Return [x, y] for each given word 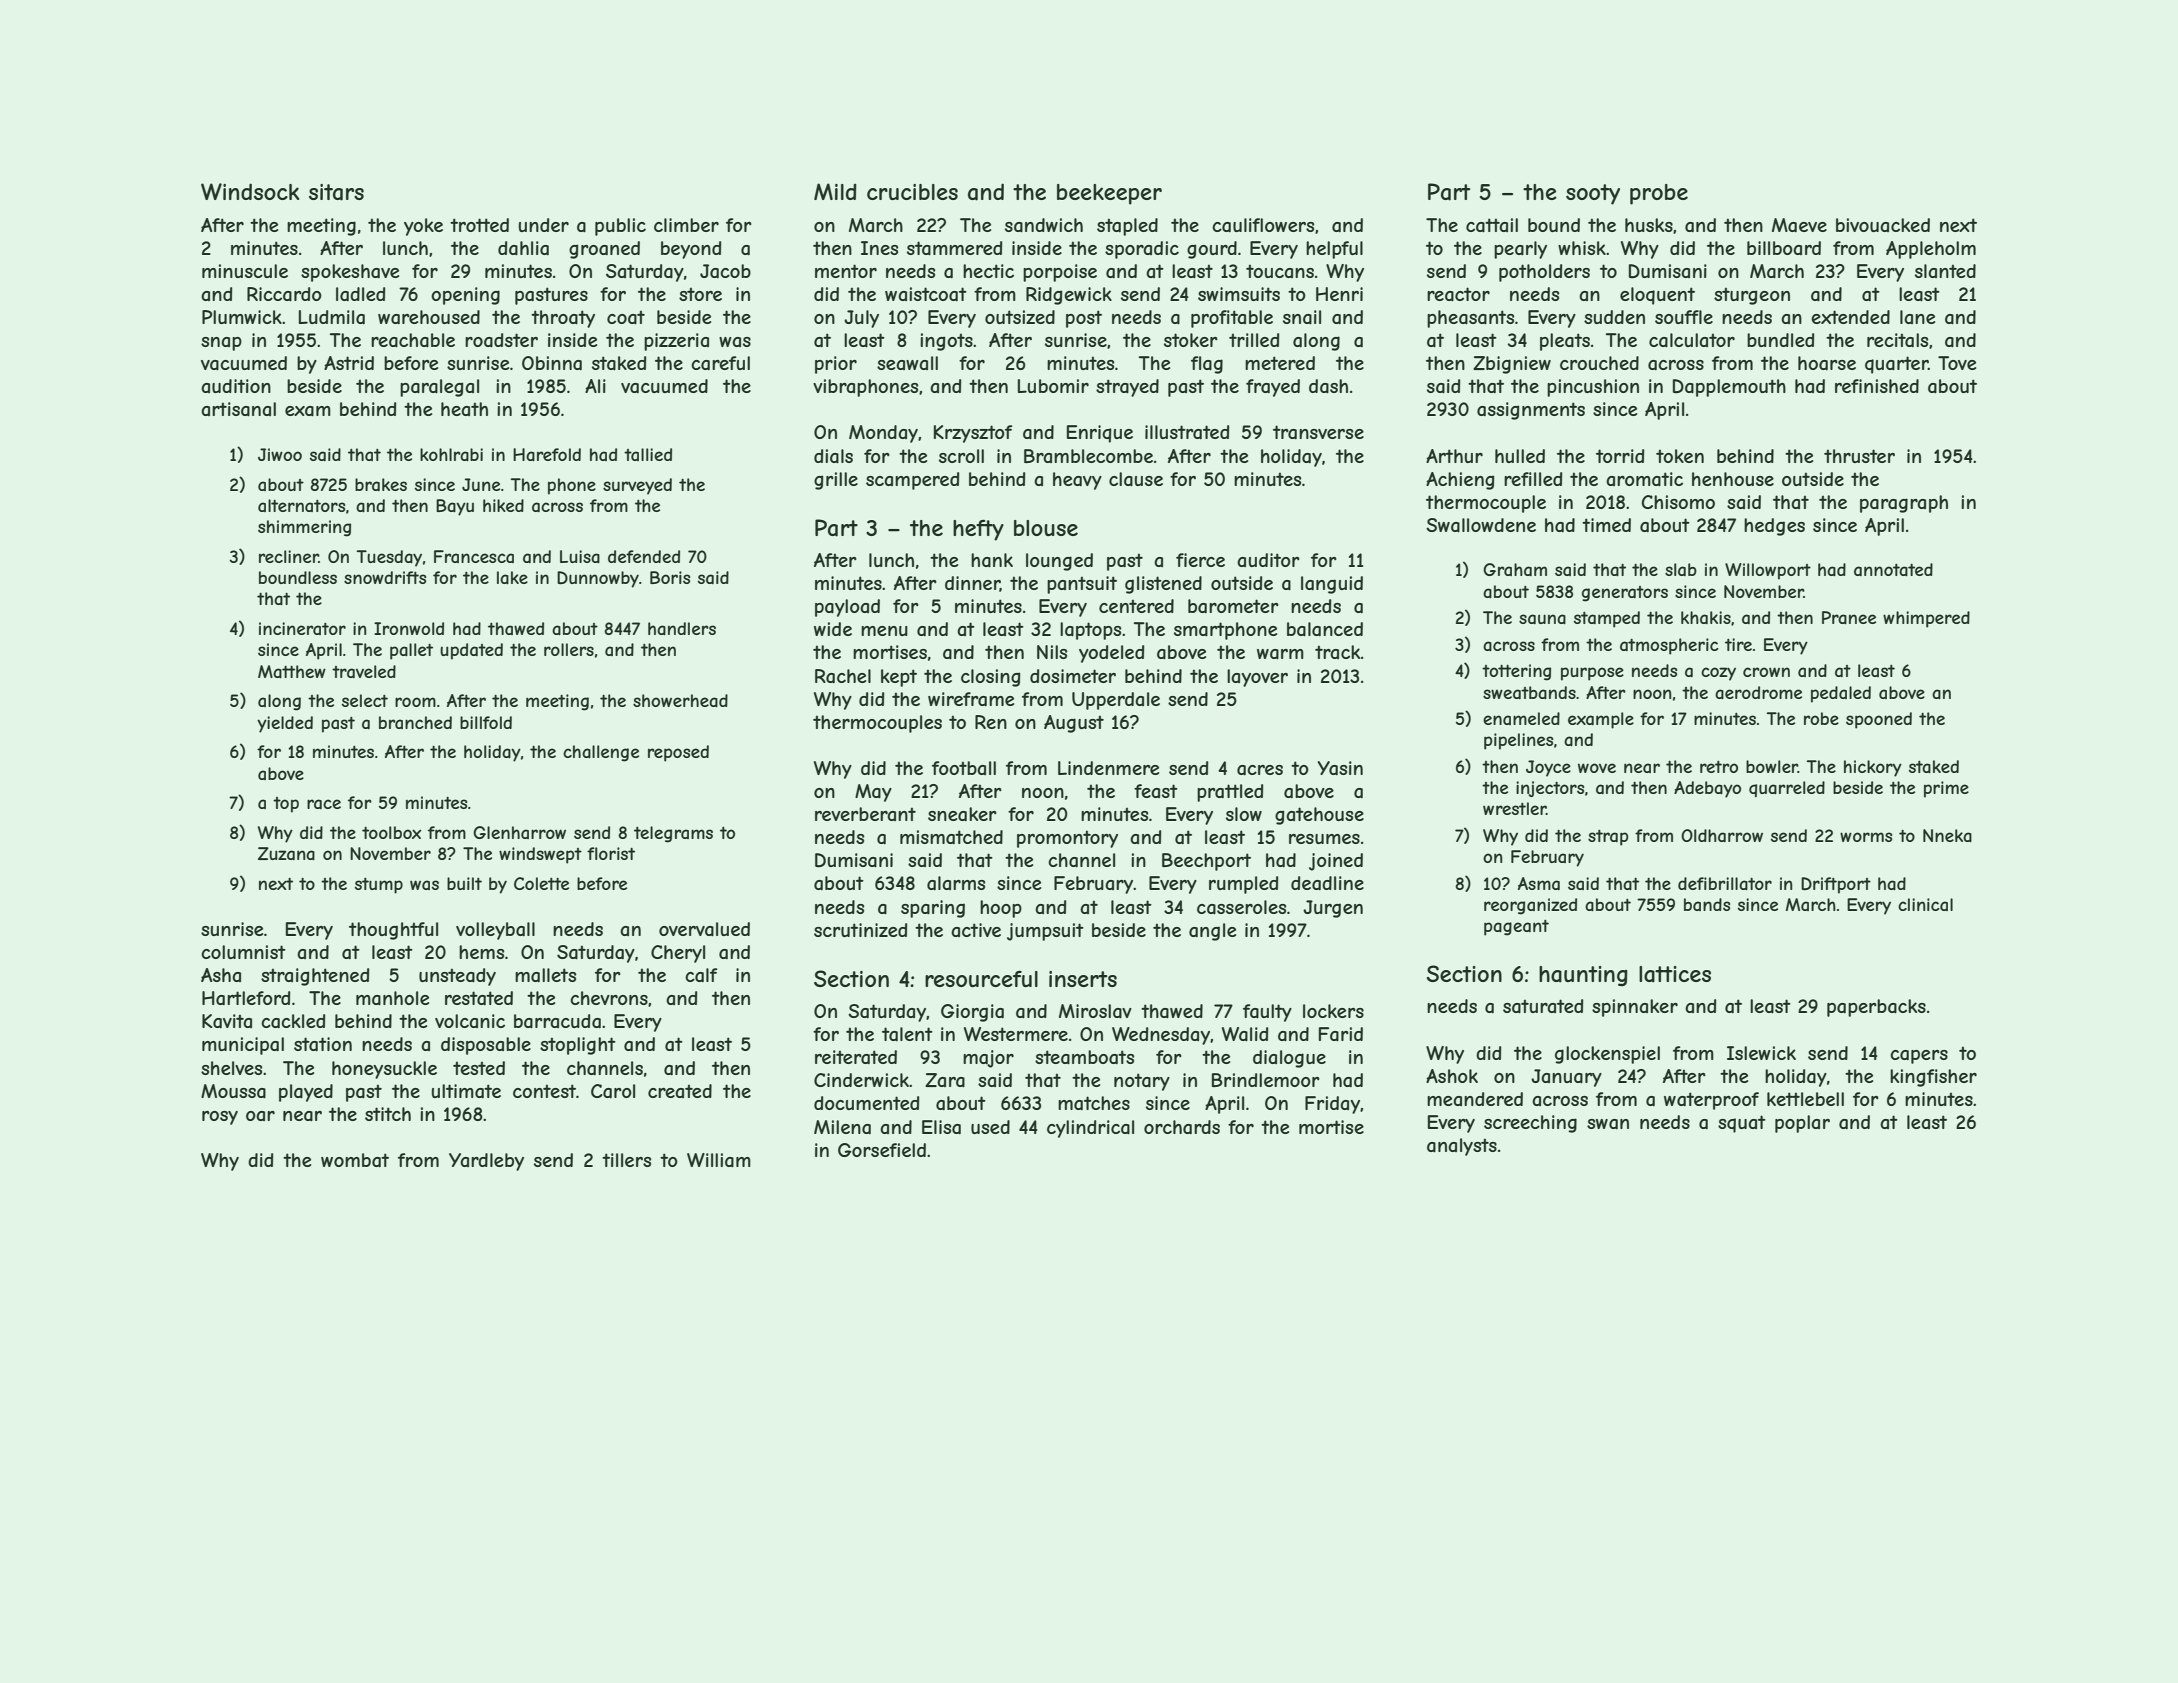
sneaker [962, 814]
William [719, 1160]
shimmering [304, 528]
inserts [1083, 979]
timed [1606, 525]
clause [1136, 479]
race [324, 804]
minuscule [245, 271]
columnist [243, 952]
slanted [1945, 271]
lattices [1675, 974]
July [861, 319]
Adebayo [1707, 789]
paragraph [1904, 504]
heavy [1077, 481]
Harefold [547, 454]
